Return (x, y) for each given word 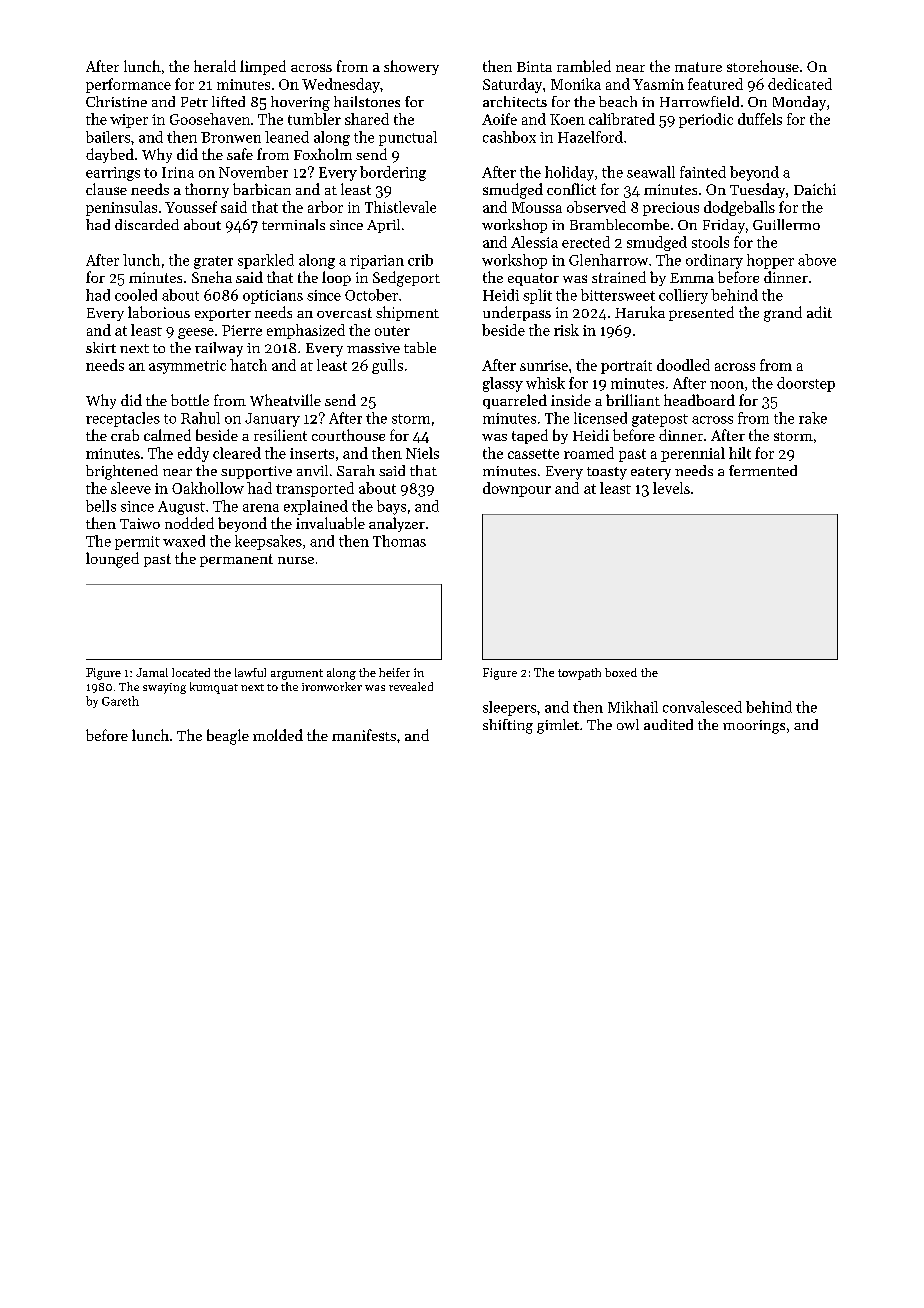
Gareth (120, 701)
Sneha (212, 277)
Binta (534, 66)
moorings (754, 727)
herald (215, 66)
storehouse (763, 66)
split (537, 296)
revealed (411, 686)
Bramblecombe (619, 224)
